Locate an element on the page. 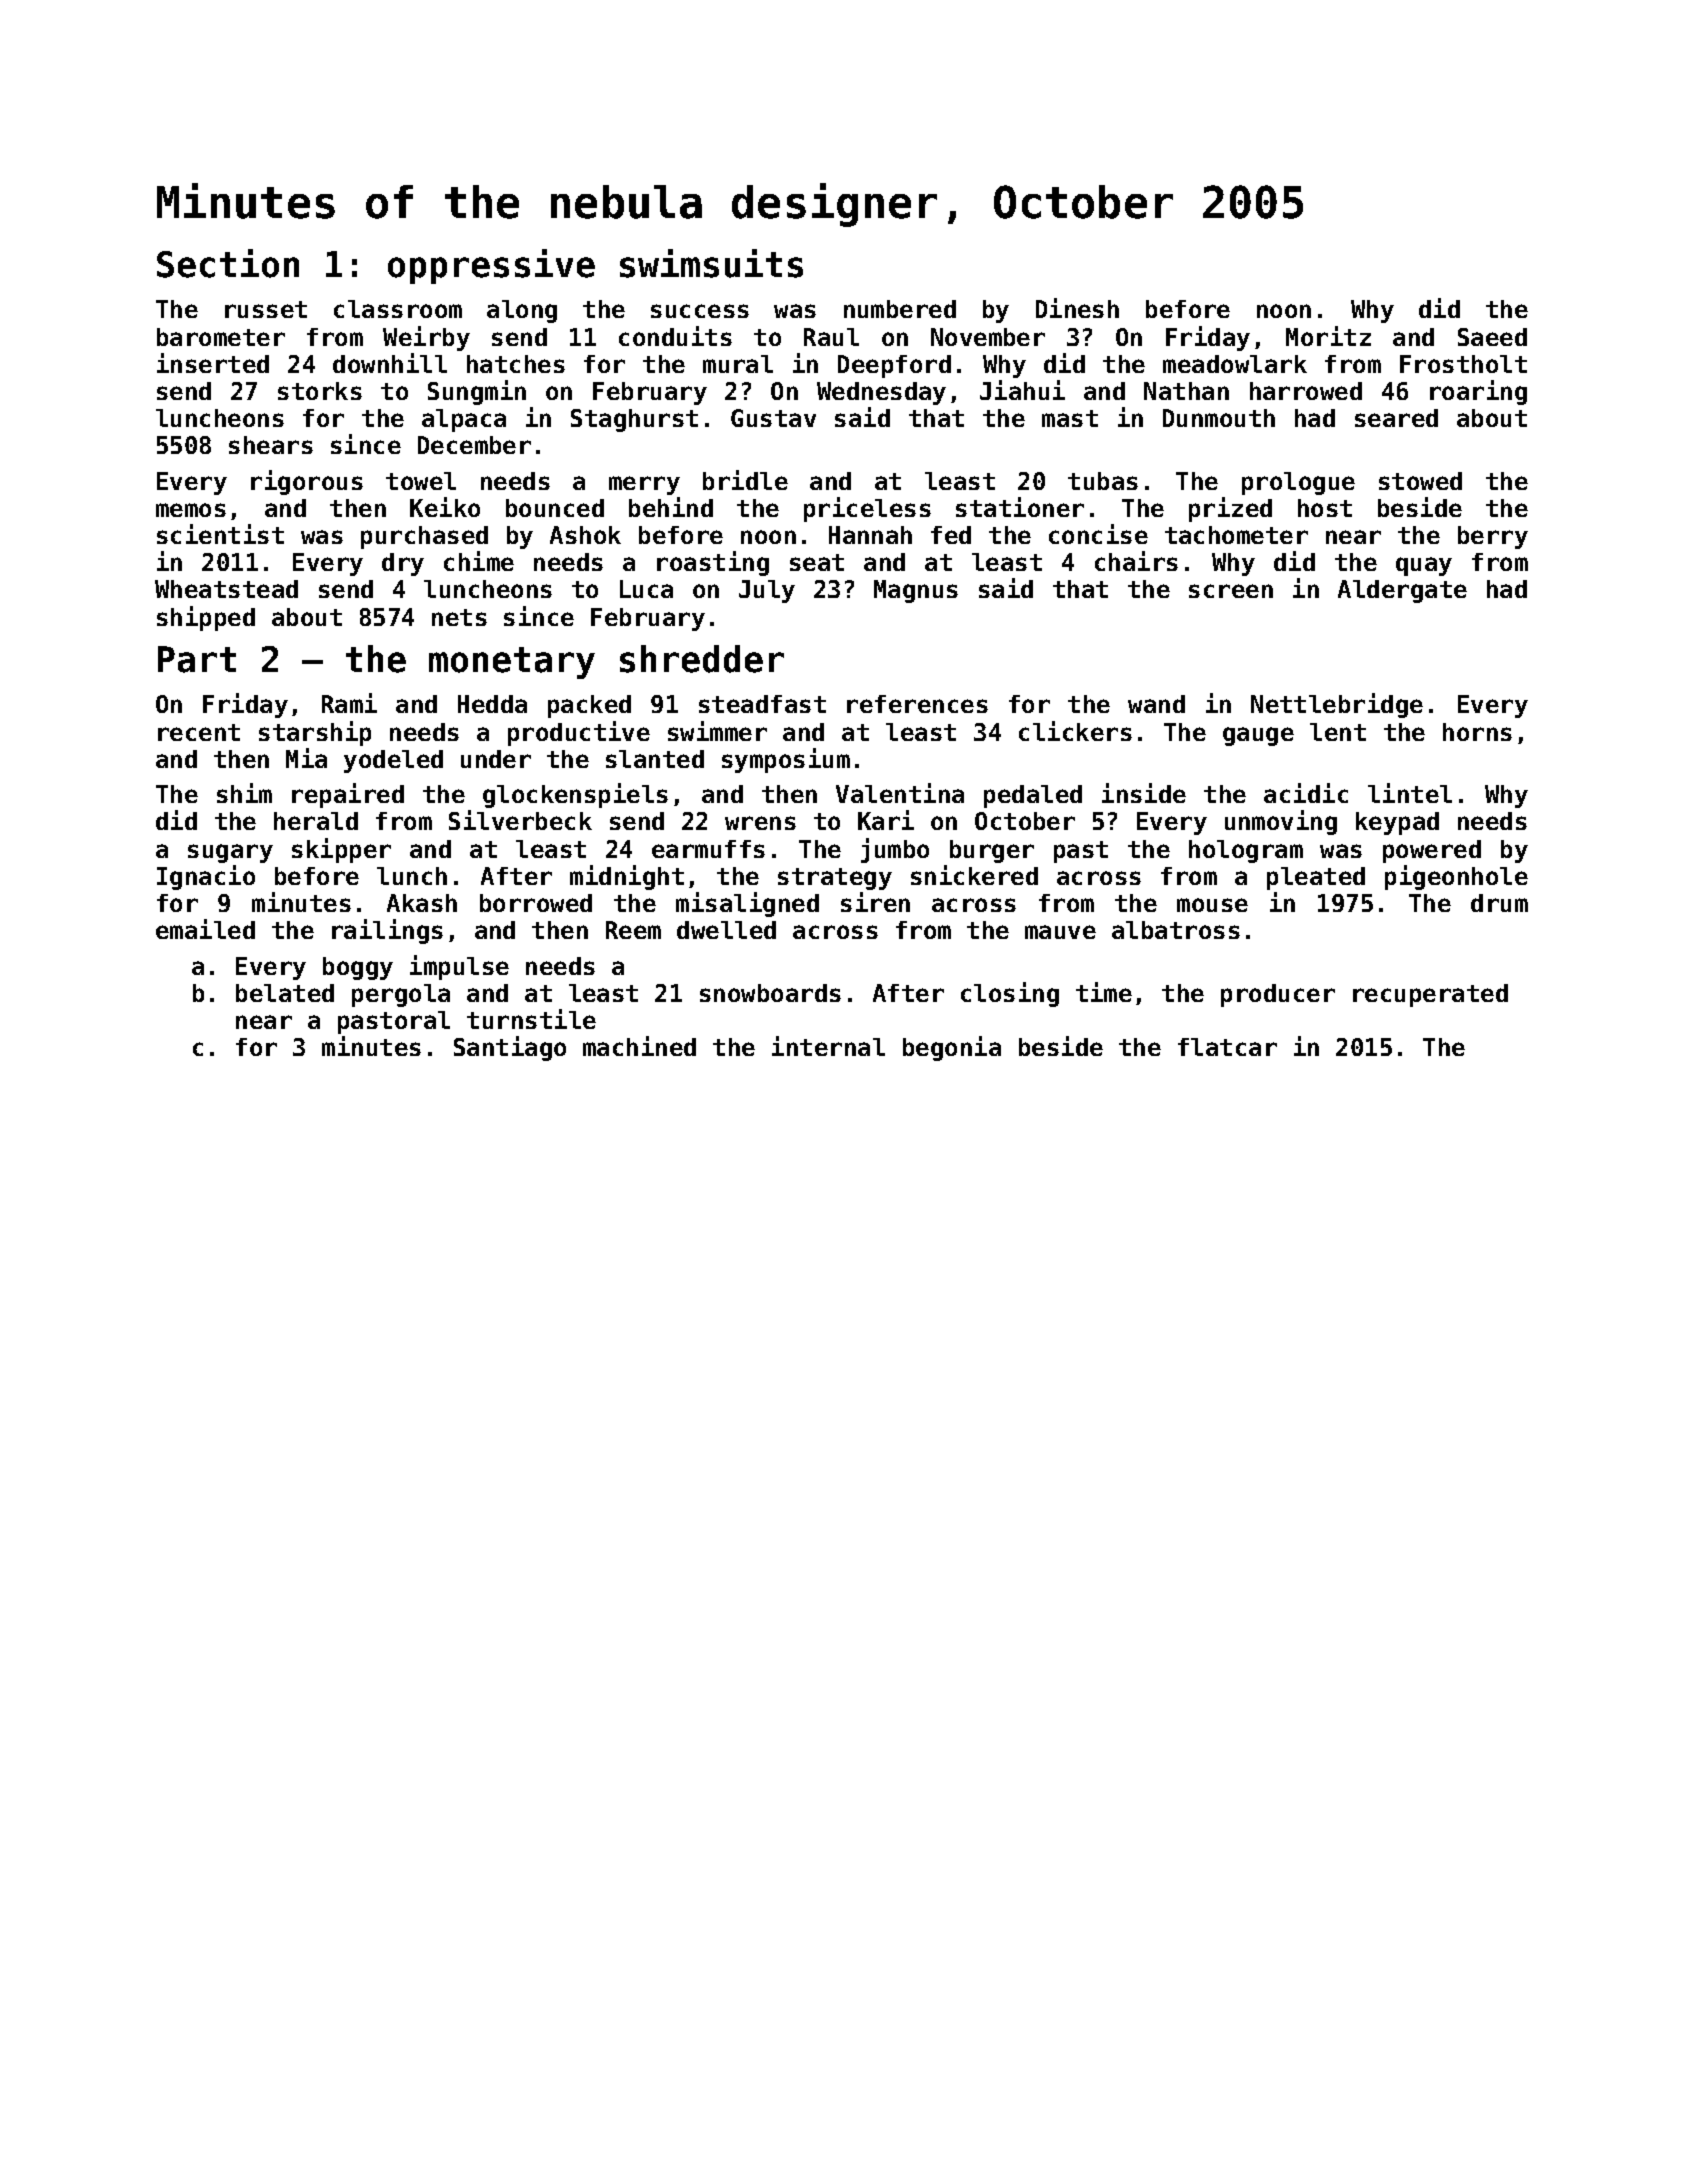 Image resolution: width=1683 pixels, height=2178 pixels. harrowed is located at coordinates (1306, 391).
